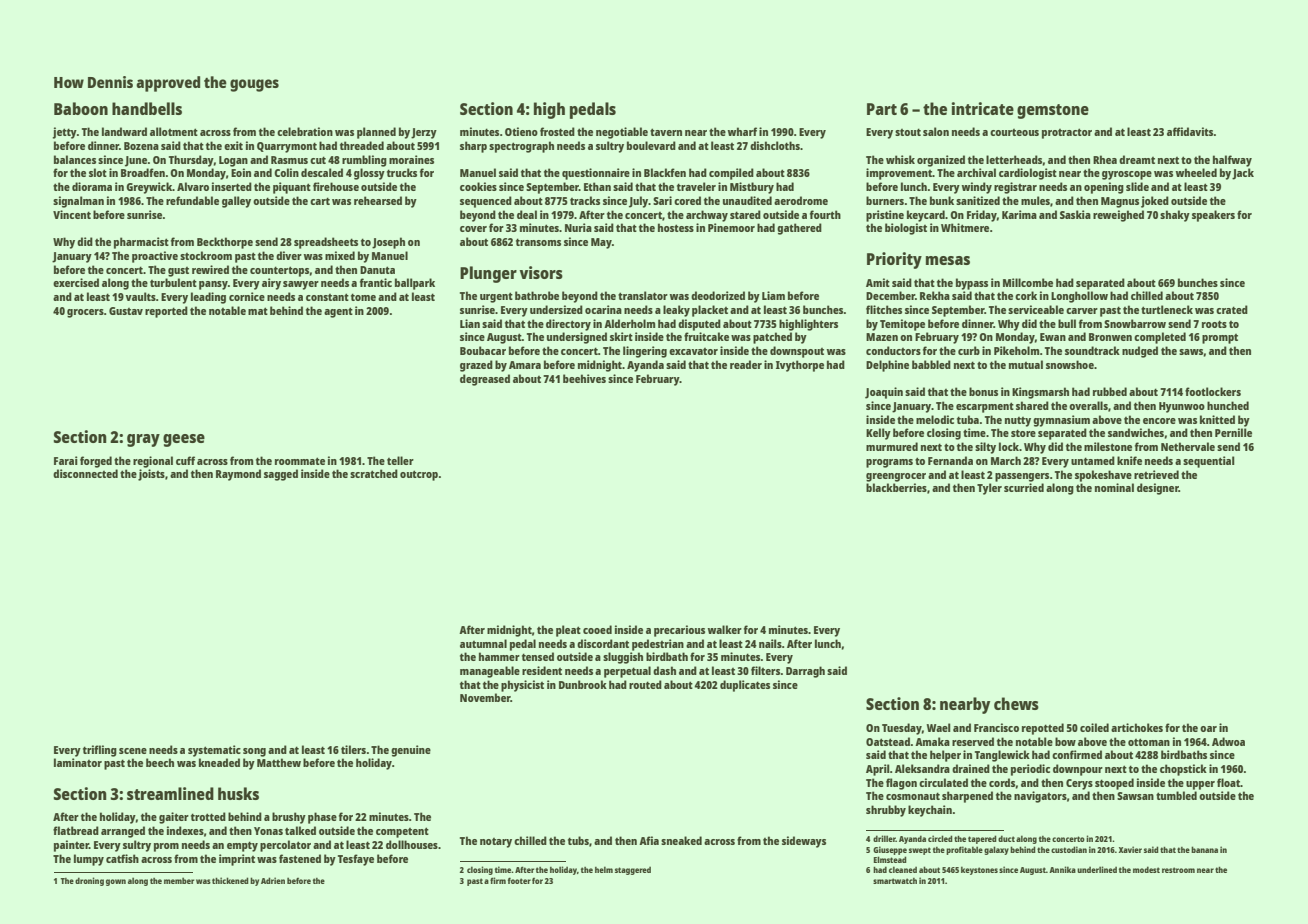 The image size is (1308, 924). Describe the element at coordinates (1040, 797) in the screenshot. I see `navigators` at that location.
